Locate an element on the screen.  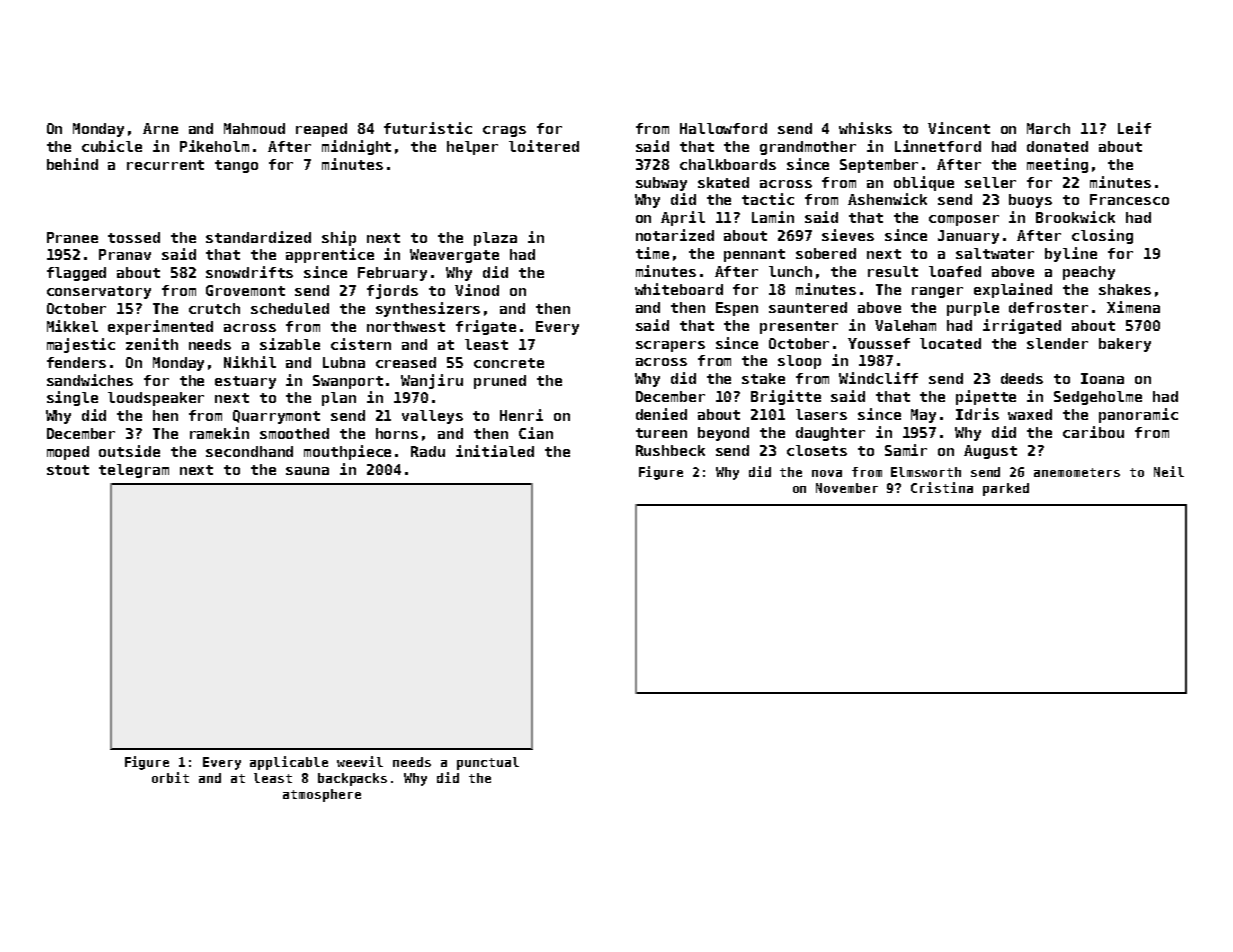
notarized is located at coordinates (675, 235).
